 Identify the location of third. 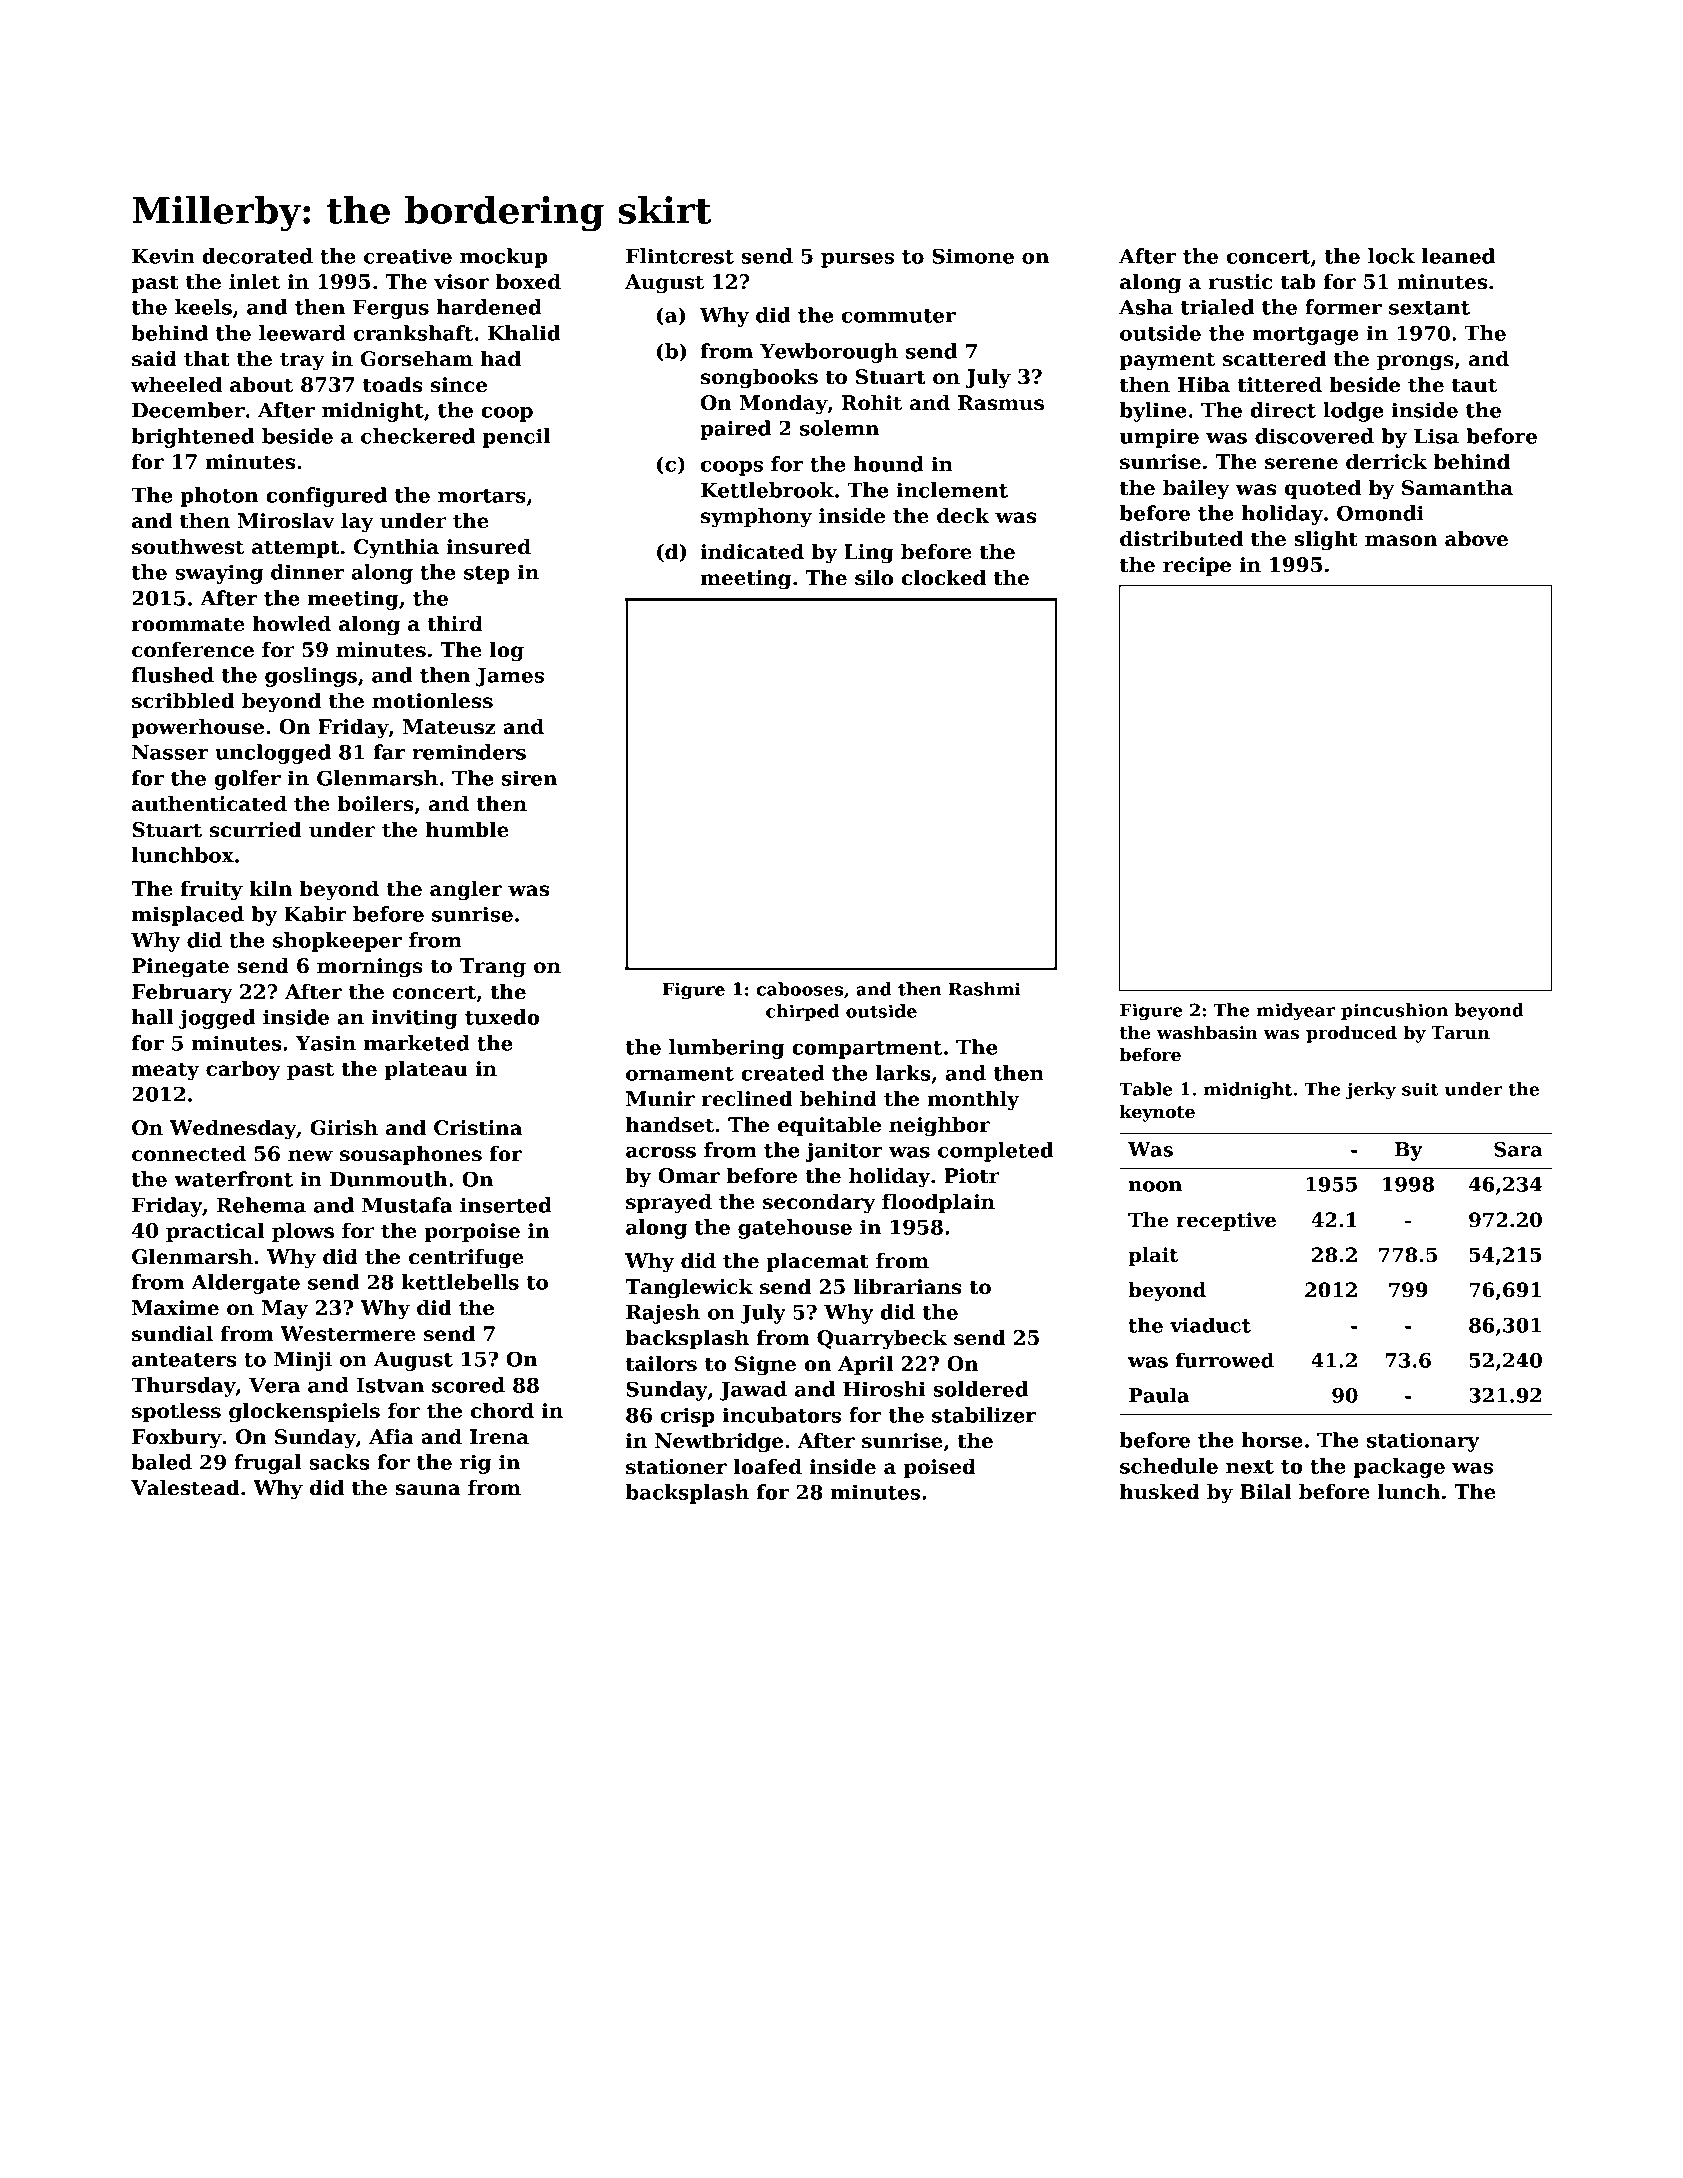
(455, 623).
